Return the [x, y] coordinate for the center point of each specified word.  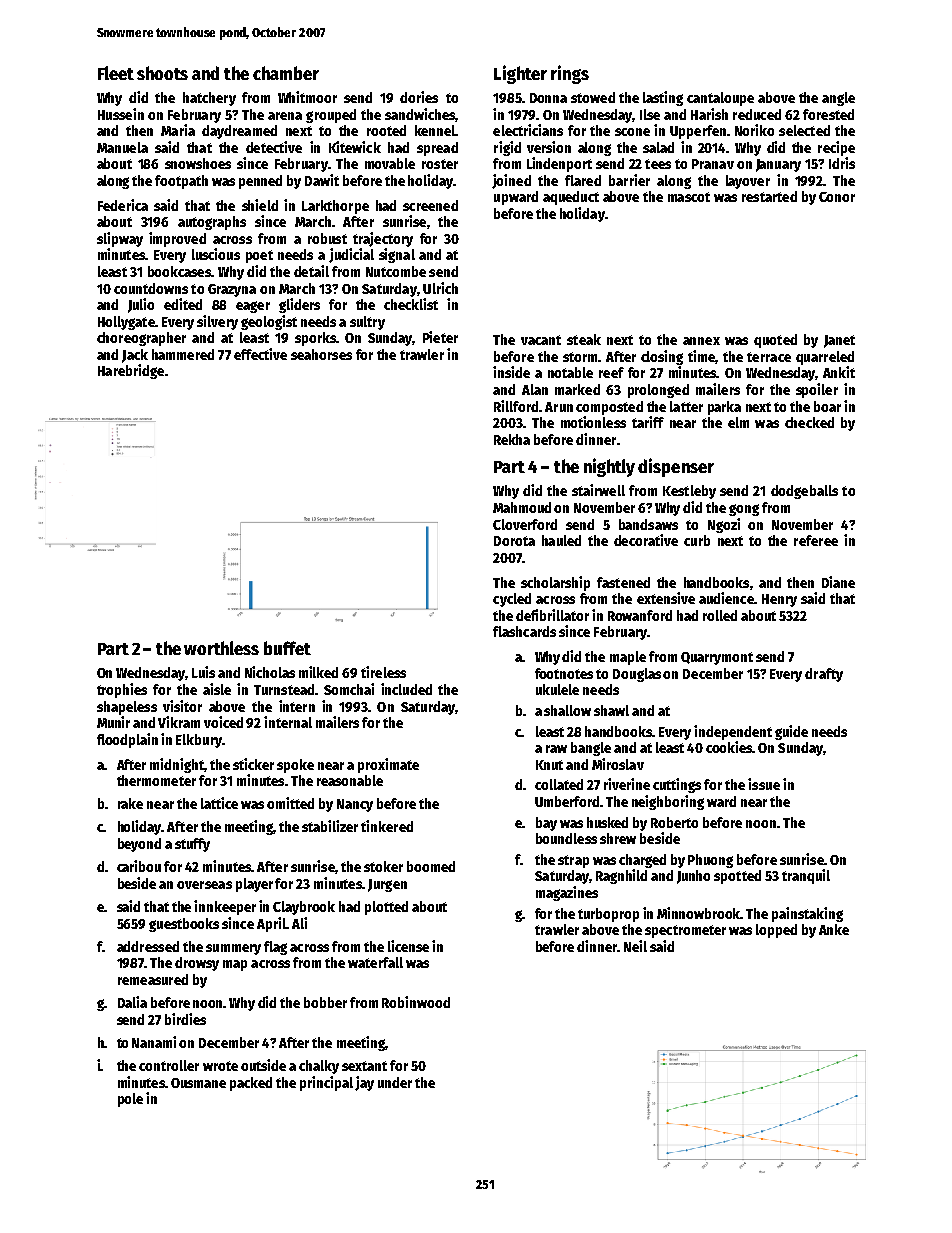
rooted [386, 130]
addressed [148, 946]
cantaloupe [720, 99]
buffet [287, 648]
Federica [123, 205]
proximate [388, 765]
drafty [824, 675]
